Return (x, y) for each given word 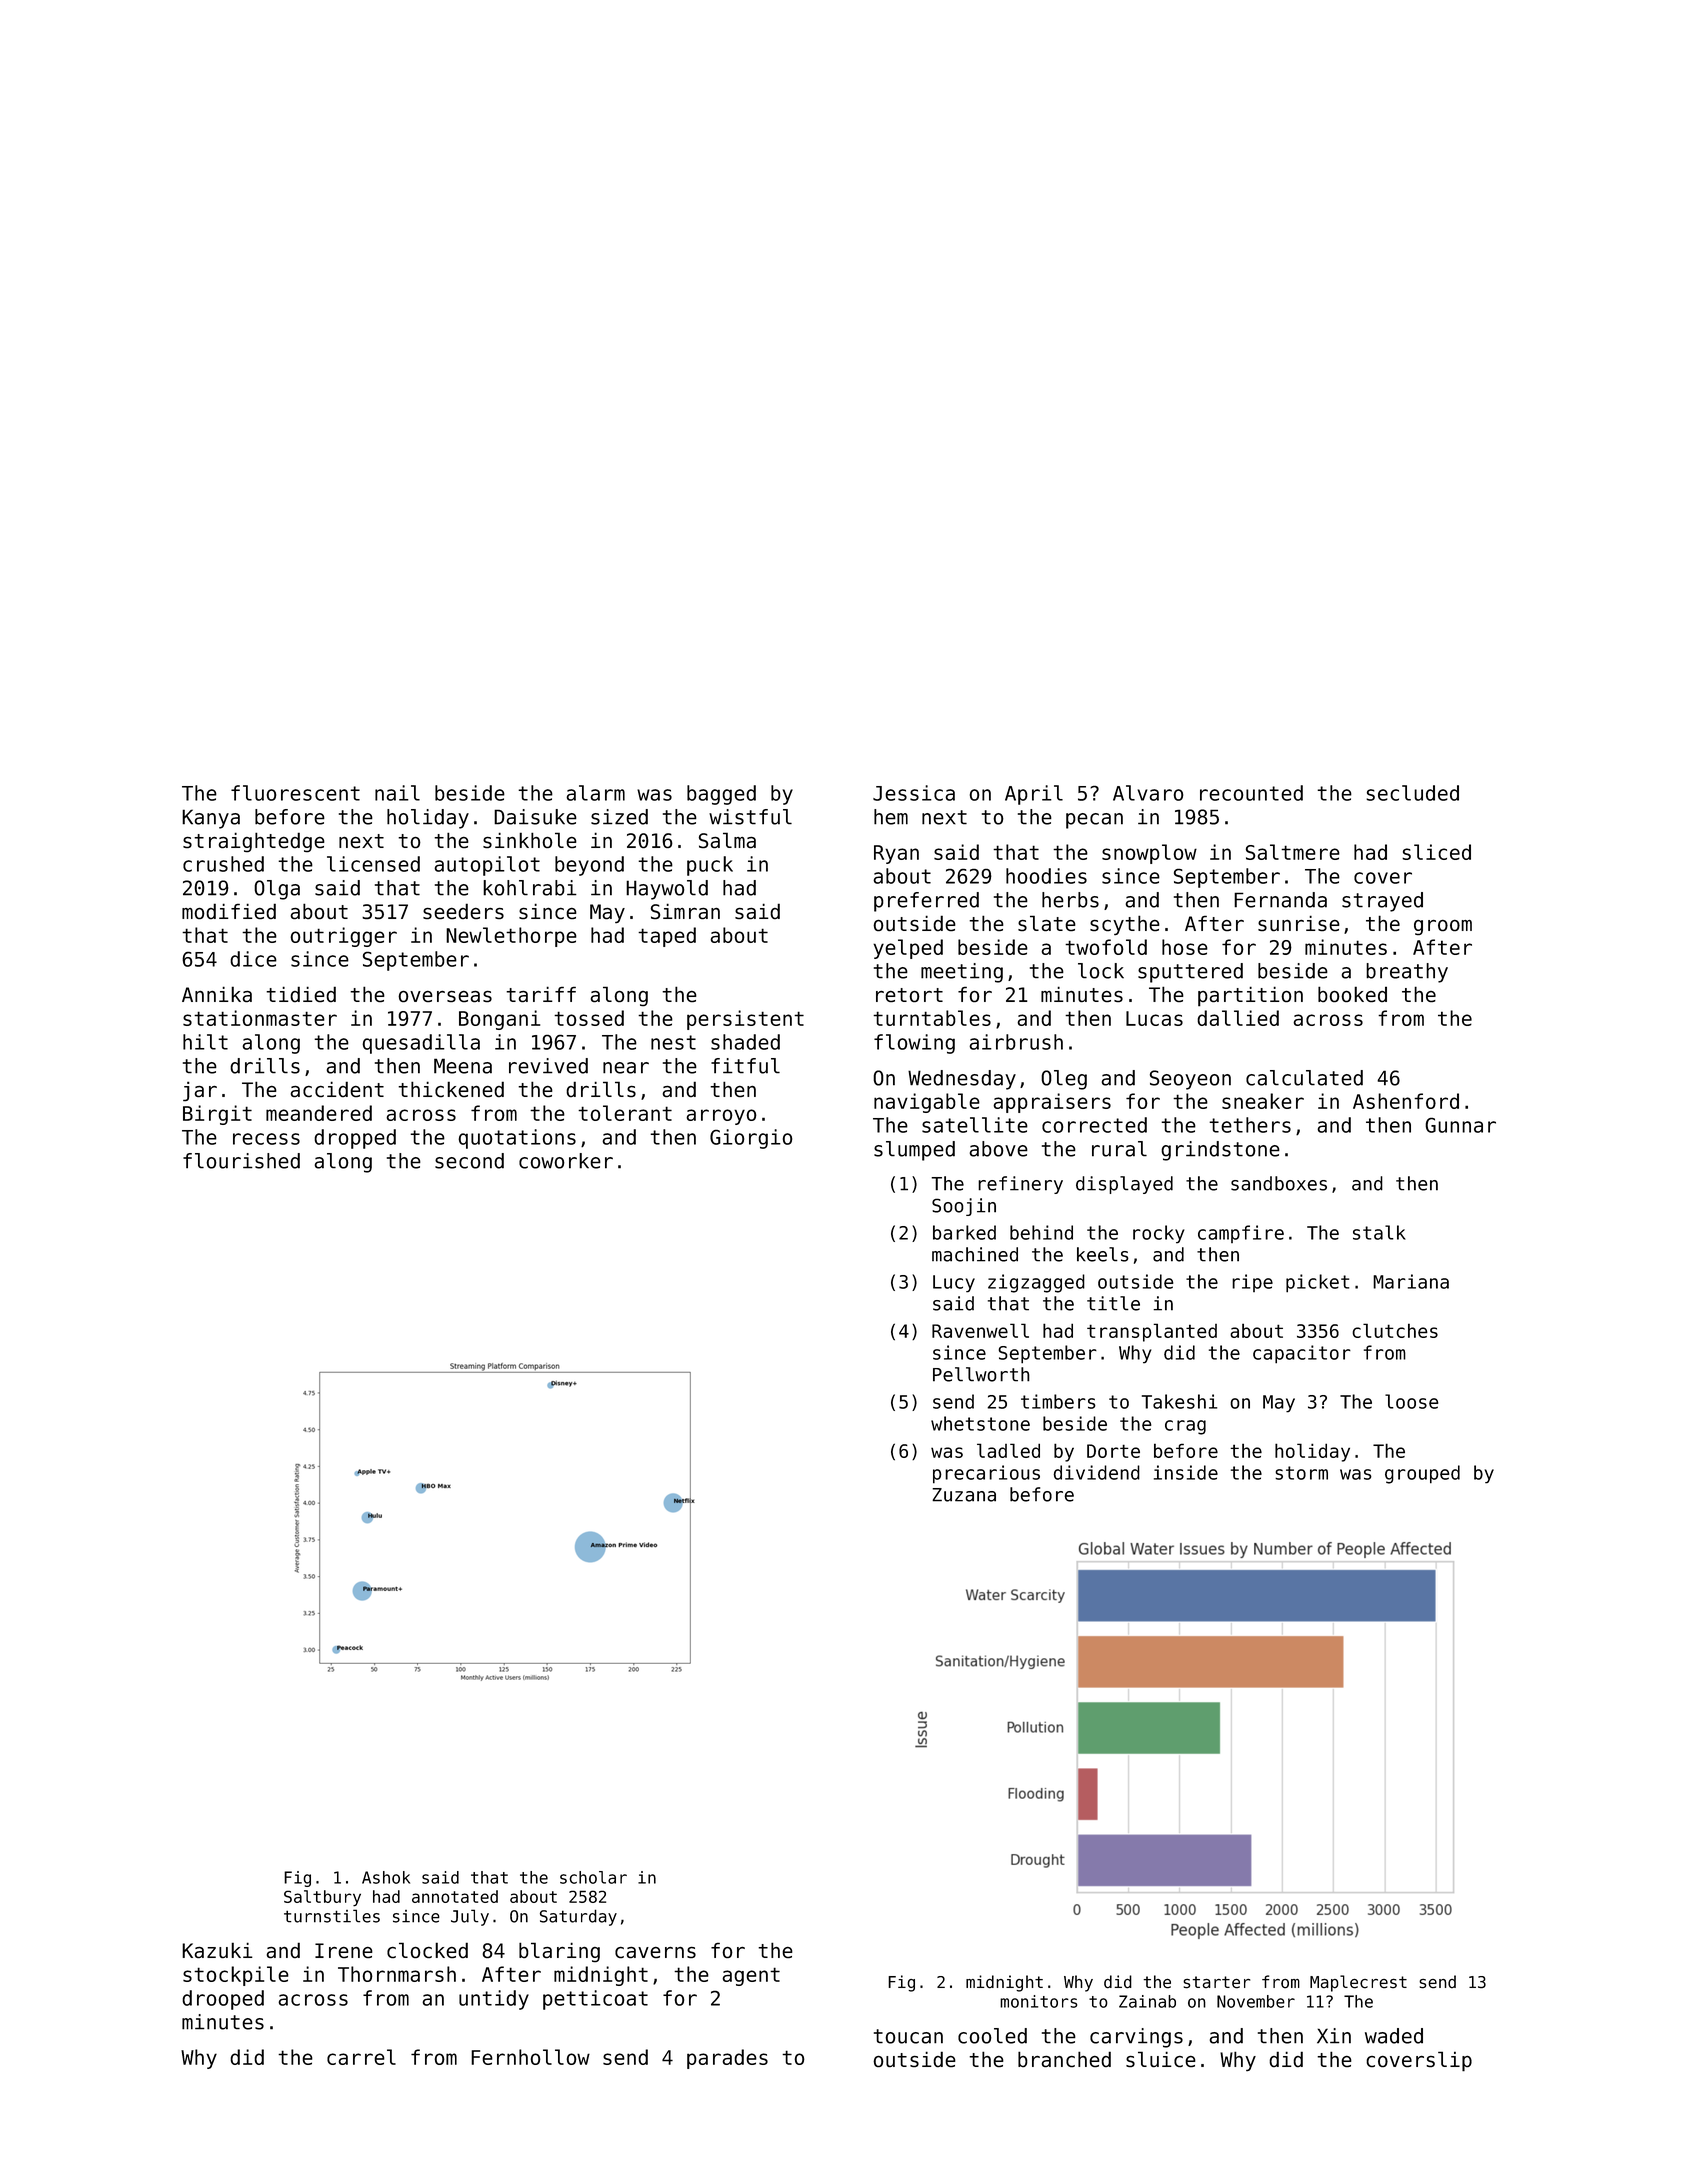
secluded (1412, 793)
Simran (685, 911)
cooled (992, 2036)
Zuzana (964, 1495)
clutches (1395, 1330)
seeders (463, 911)
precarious (986, 1474)
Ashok (386, 1877)
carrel (361, 2057)
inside (1186, 1472)
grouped (1422, 1474)
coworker (566, 1161)
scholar (593, 1877)
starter (1216, 1982)
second (469, 1161)
